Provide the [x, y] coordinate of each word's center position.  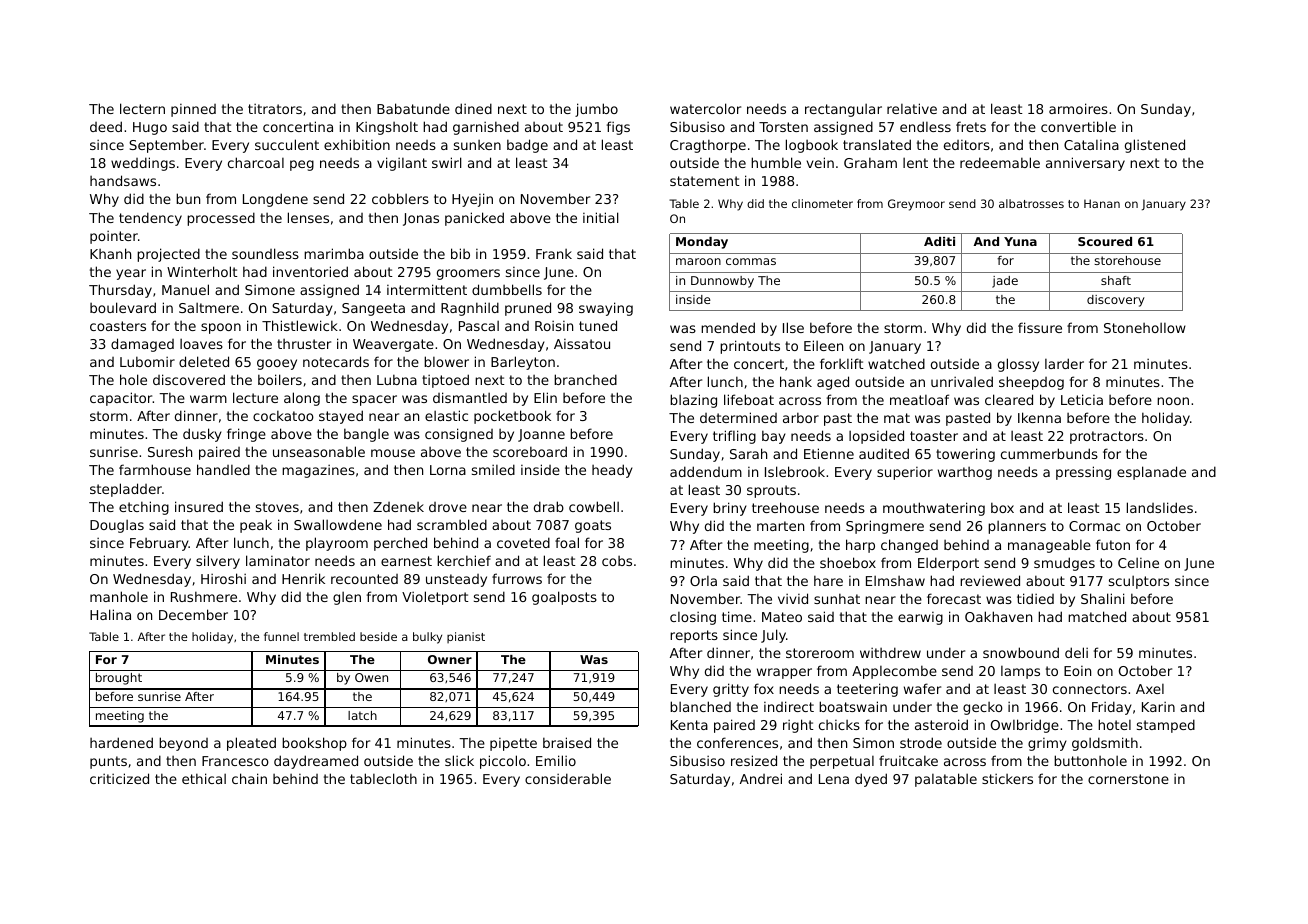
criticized [119, 778]
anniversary [1085, 164]
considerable [568, 778]
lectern [142, 108]
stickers [1007, 779]
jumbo [596, 110]
